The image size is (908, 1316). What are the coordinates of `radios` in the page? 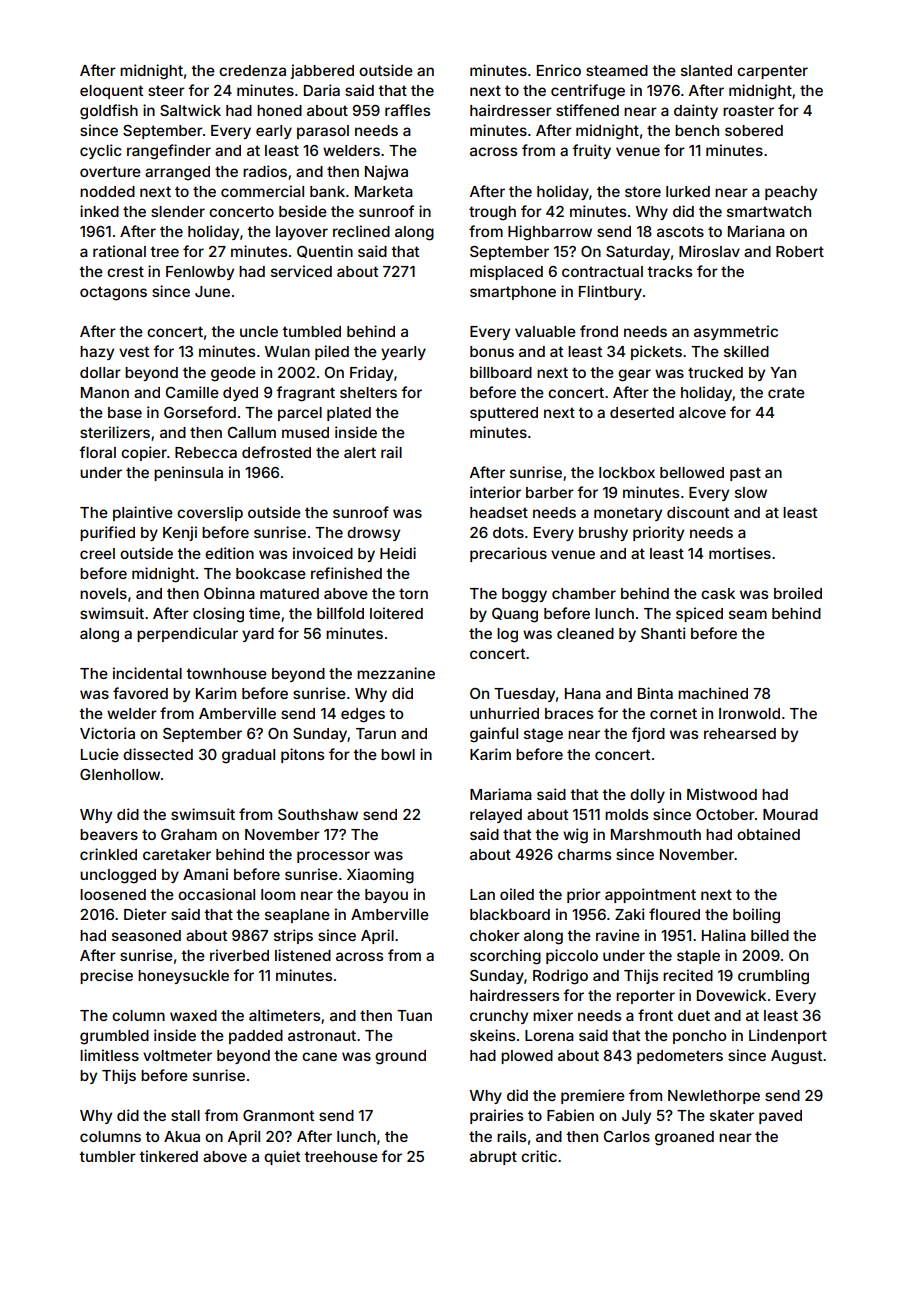 It's located at (265, 171).
